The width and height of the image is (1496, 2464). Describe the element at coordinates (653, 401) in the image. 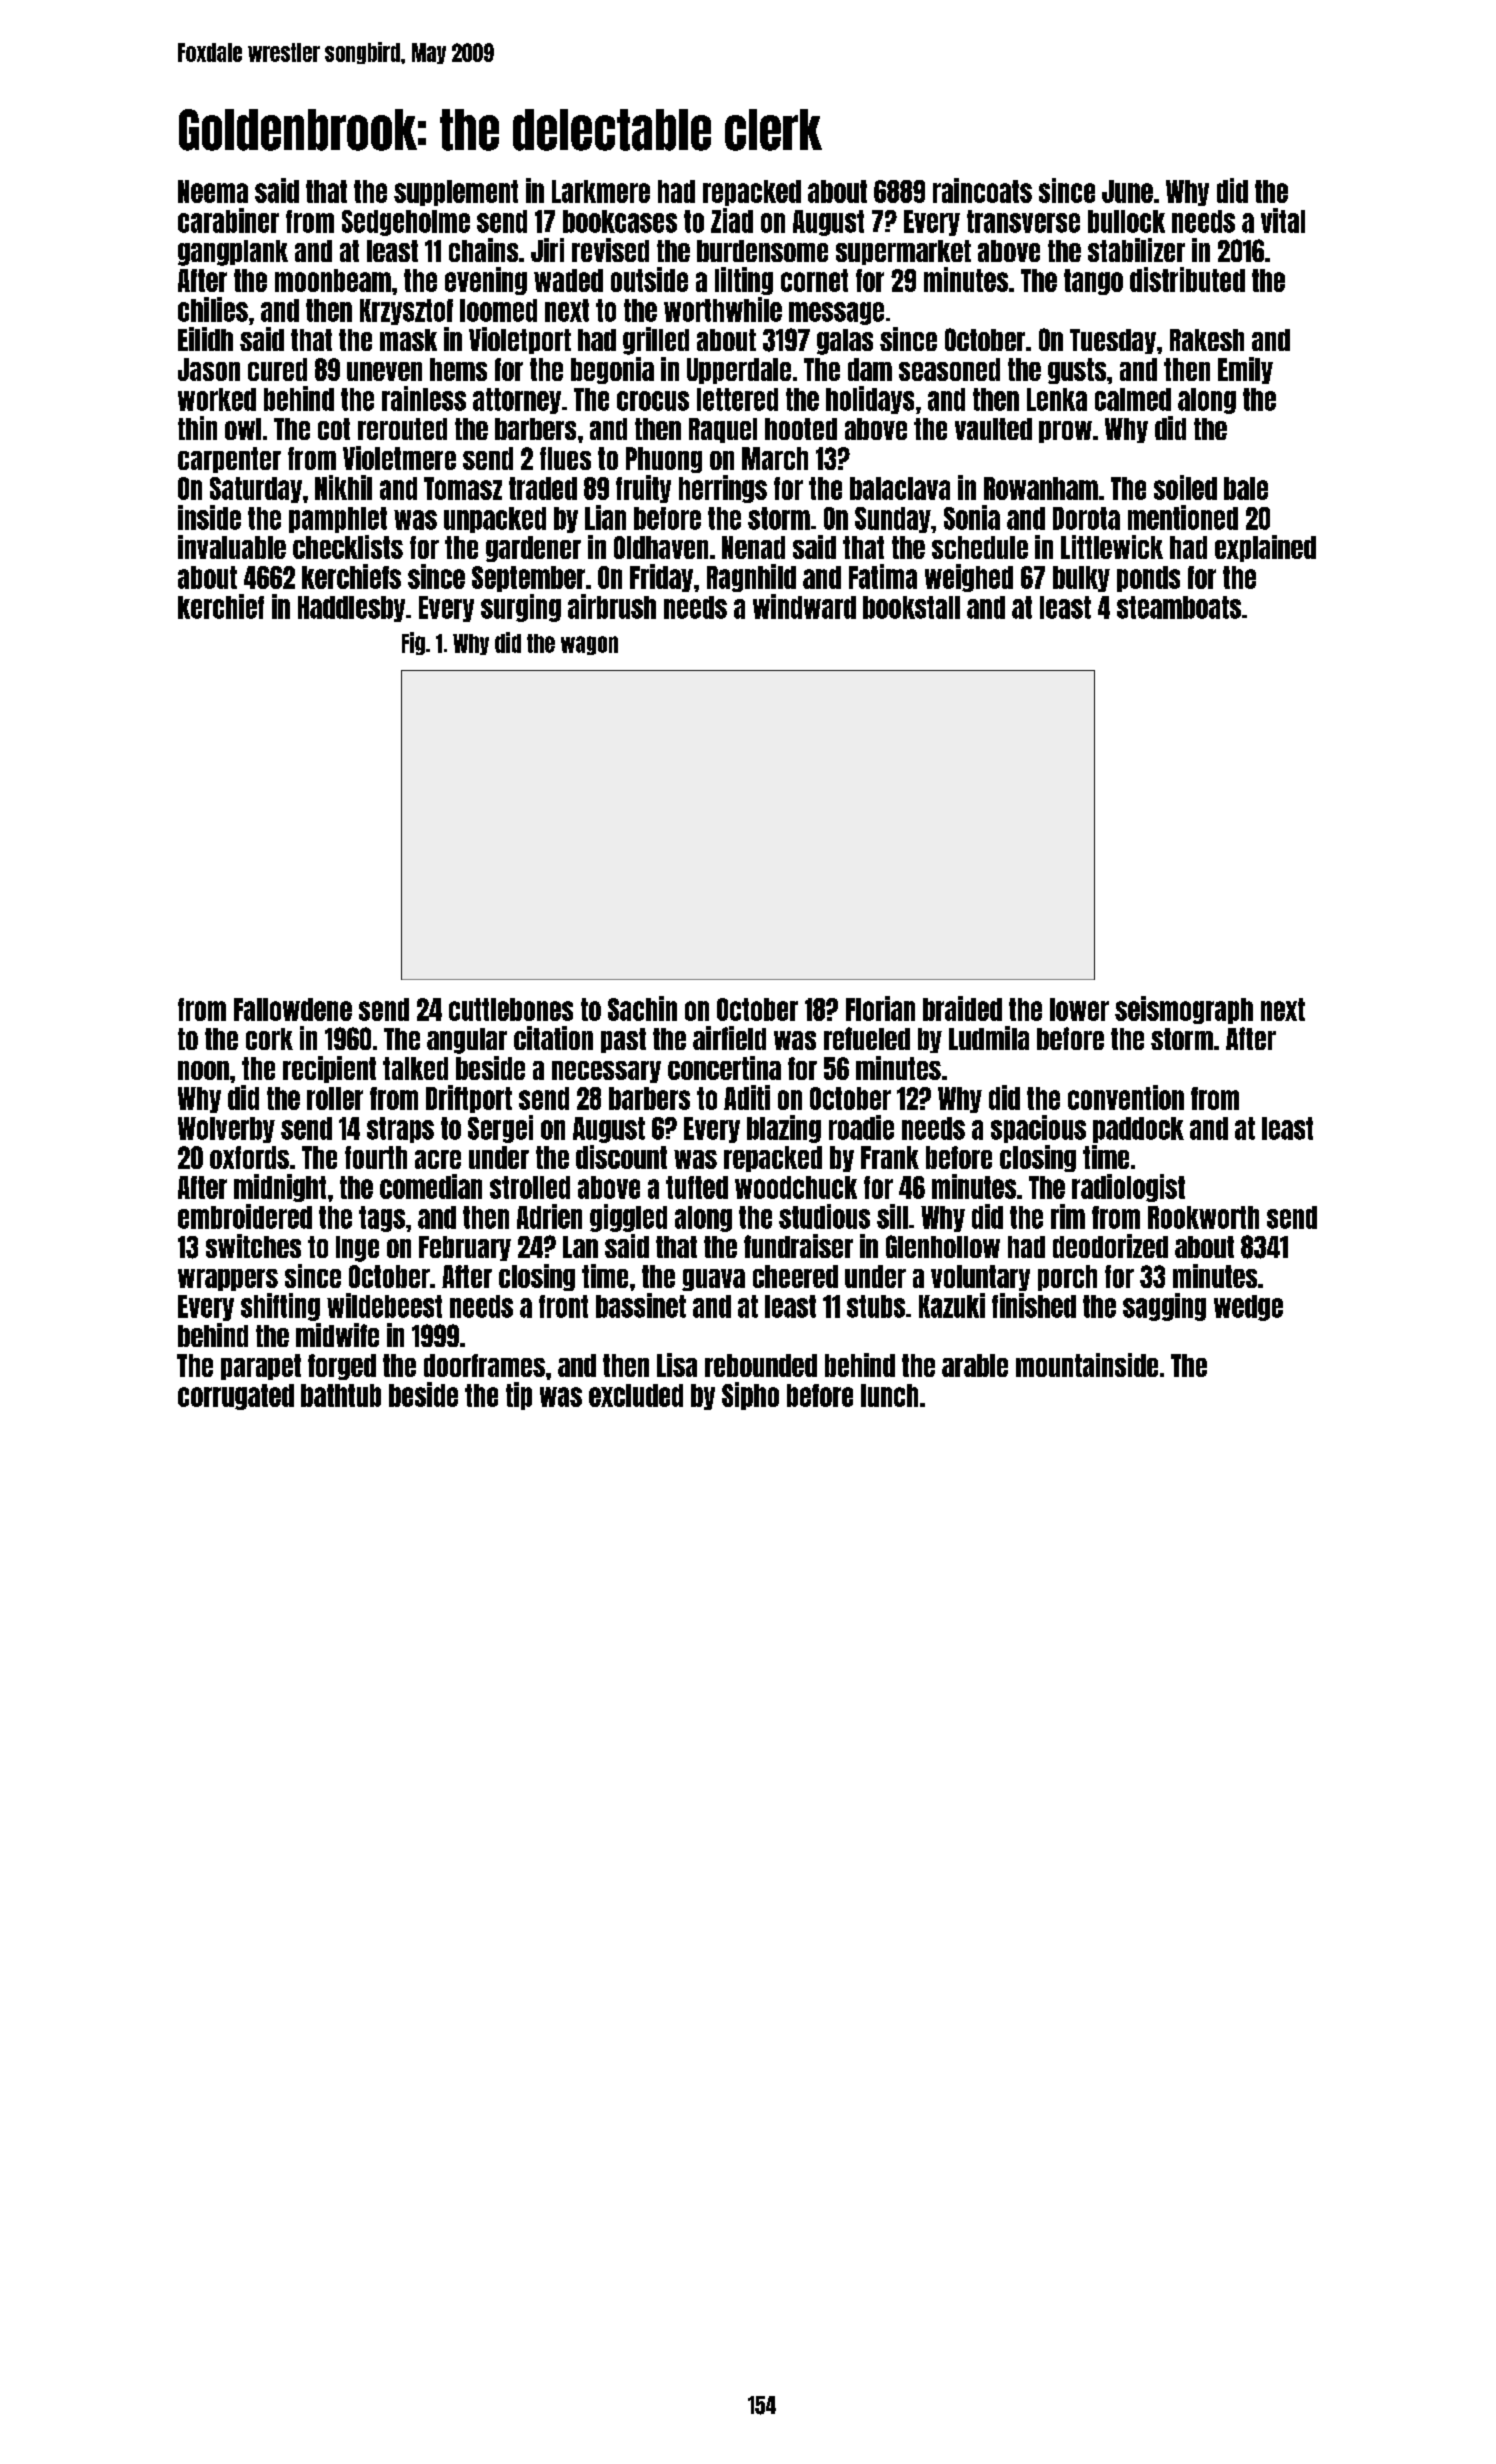

I see `crocus` at that location.
